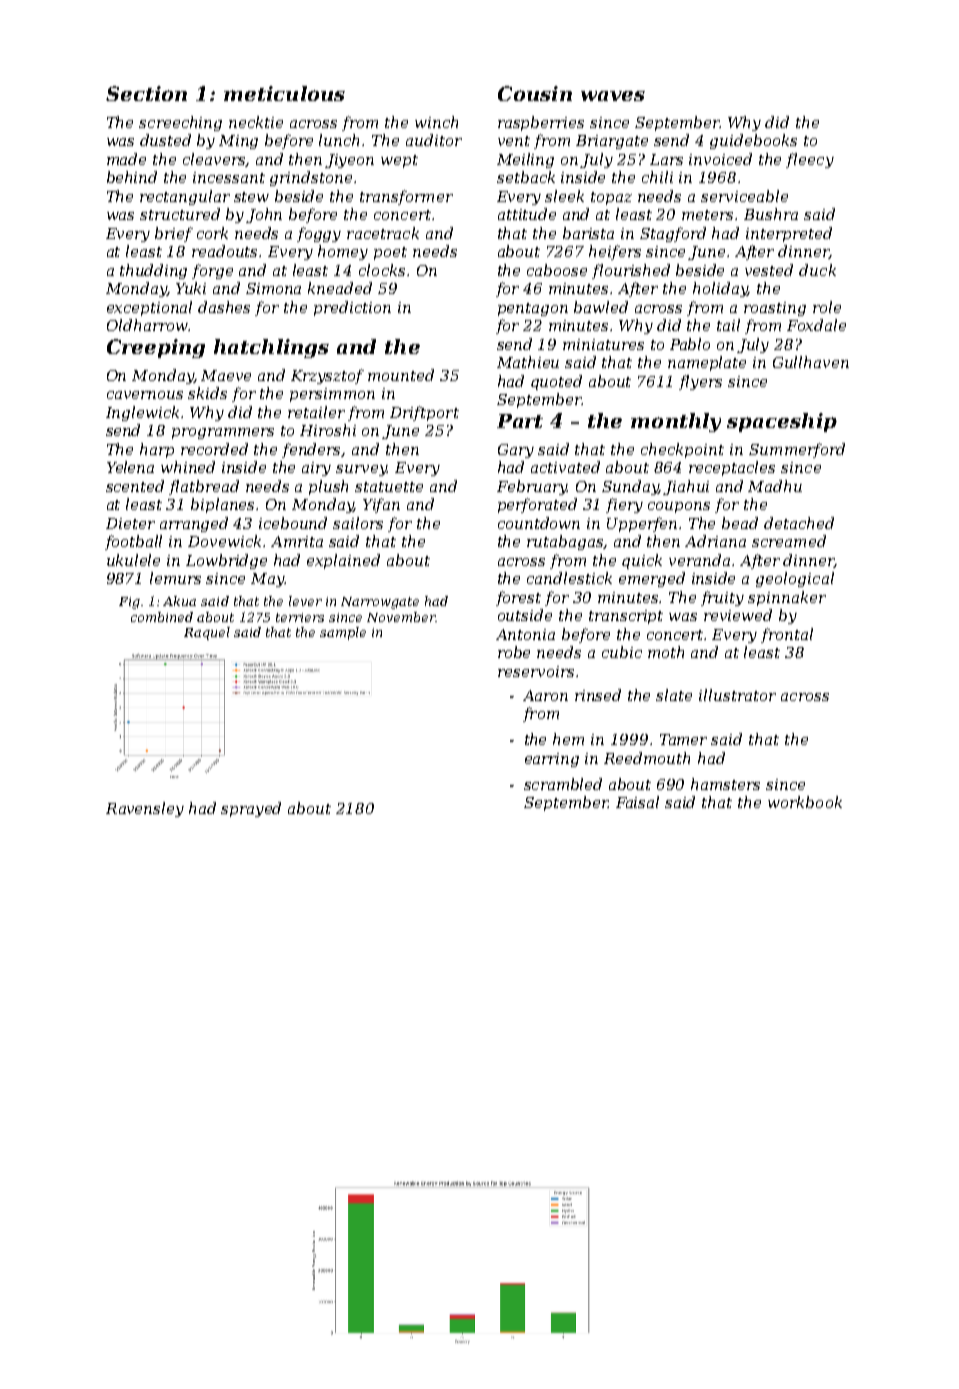 This screenshot has height=1389, width=959. What do you see at coordinates (284, 93) in the screenshot?
I see `meticulous` at bounding box center [284, 93].
